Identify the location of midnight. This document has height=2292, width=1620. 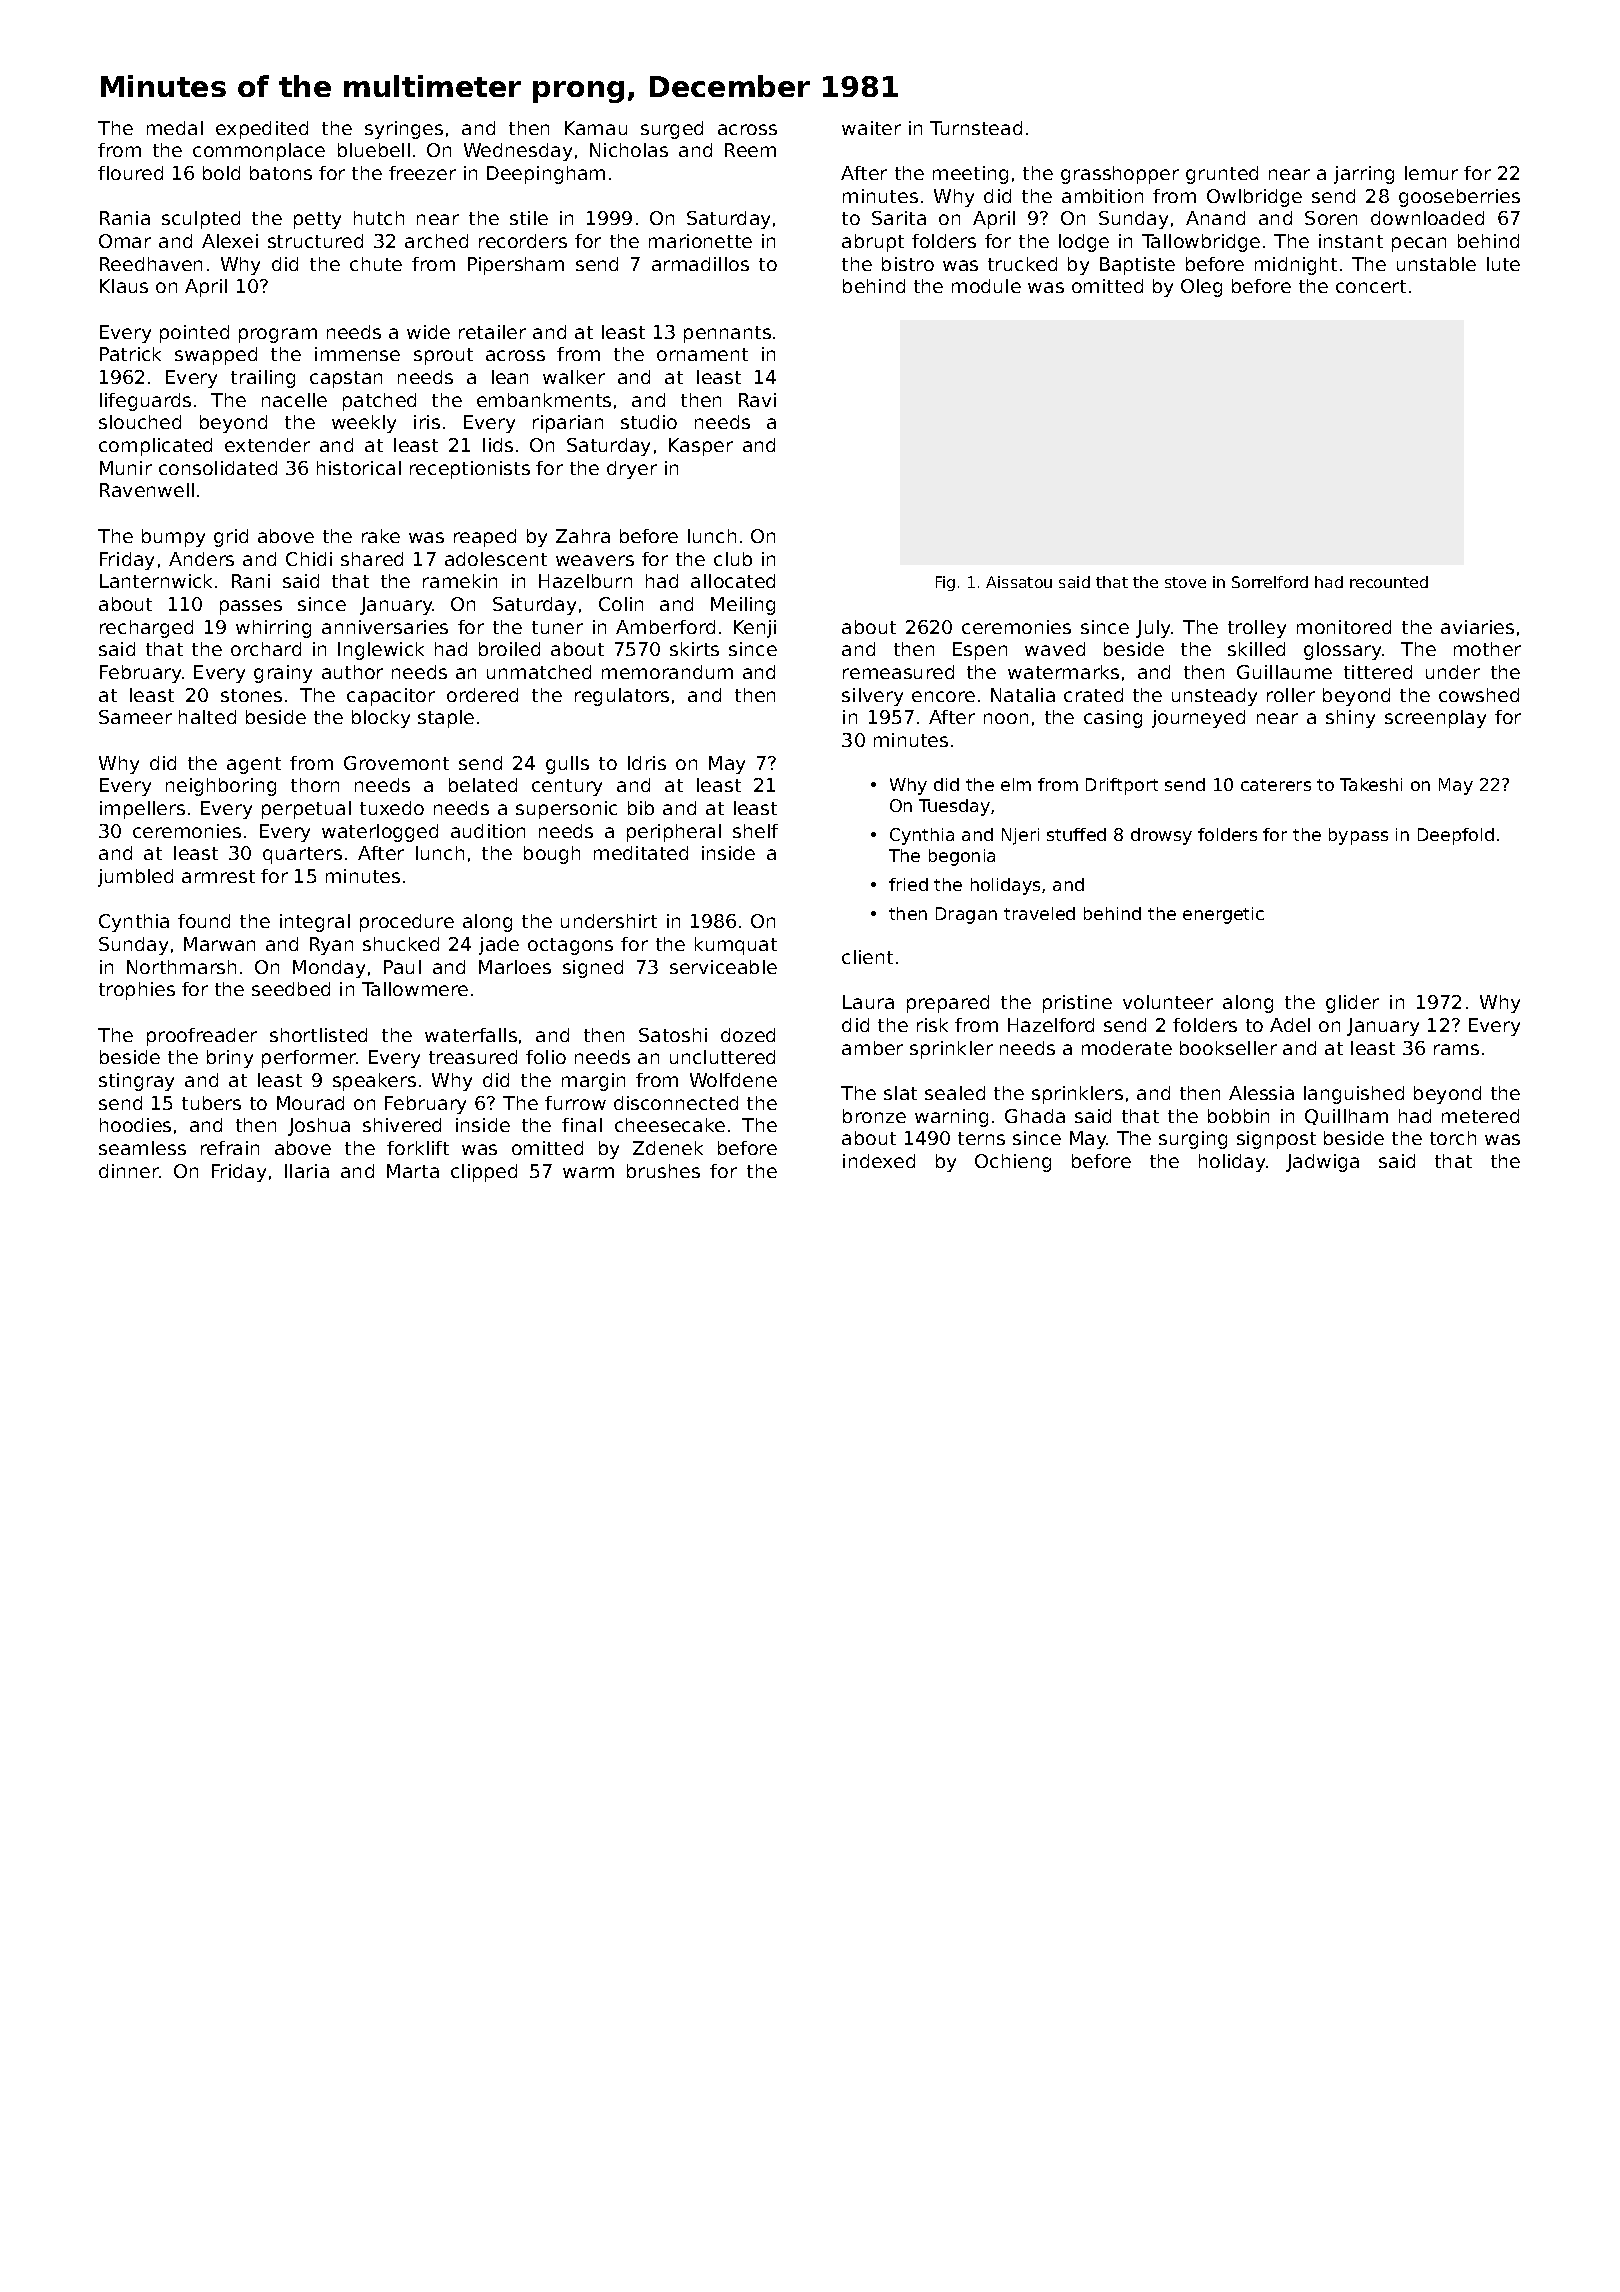
(1296, 266).
